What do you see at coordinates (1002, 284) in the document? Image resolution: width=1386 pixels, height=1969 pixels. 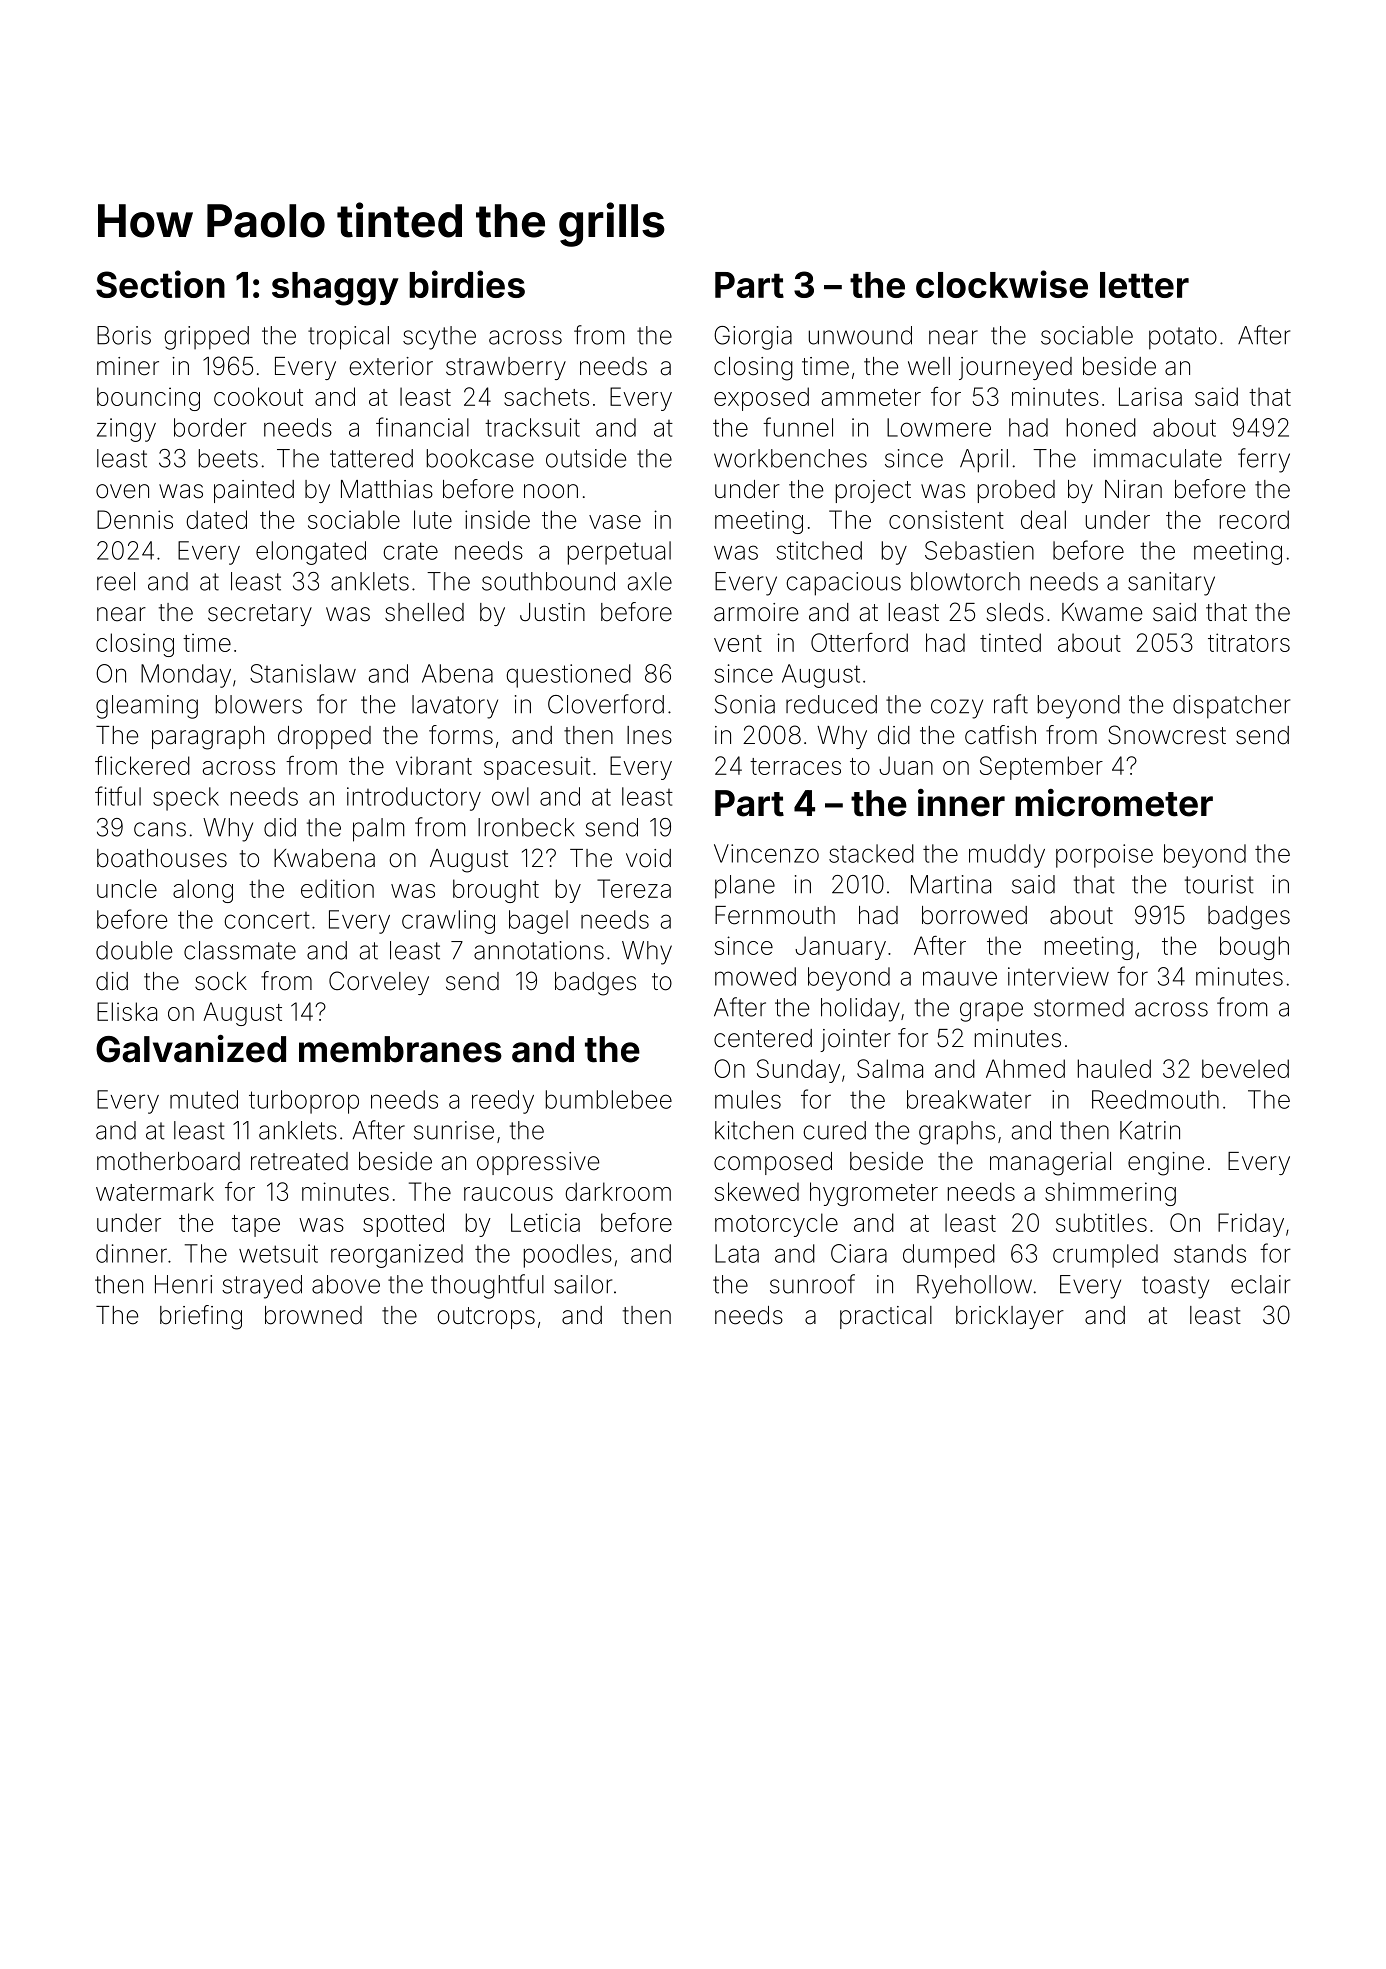 I see `clockwise` at bounding box center [1002, 284].
